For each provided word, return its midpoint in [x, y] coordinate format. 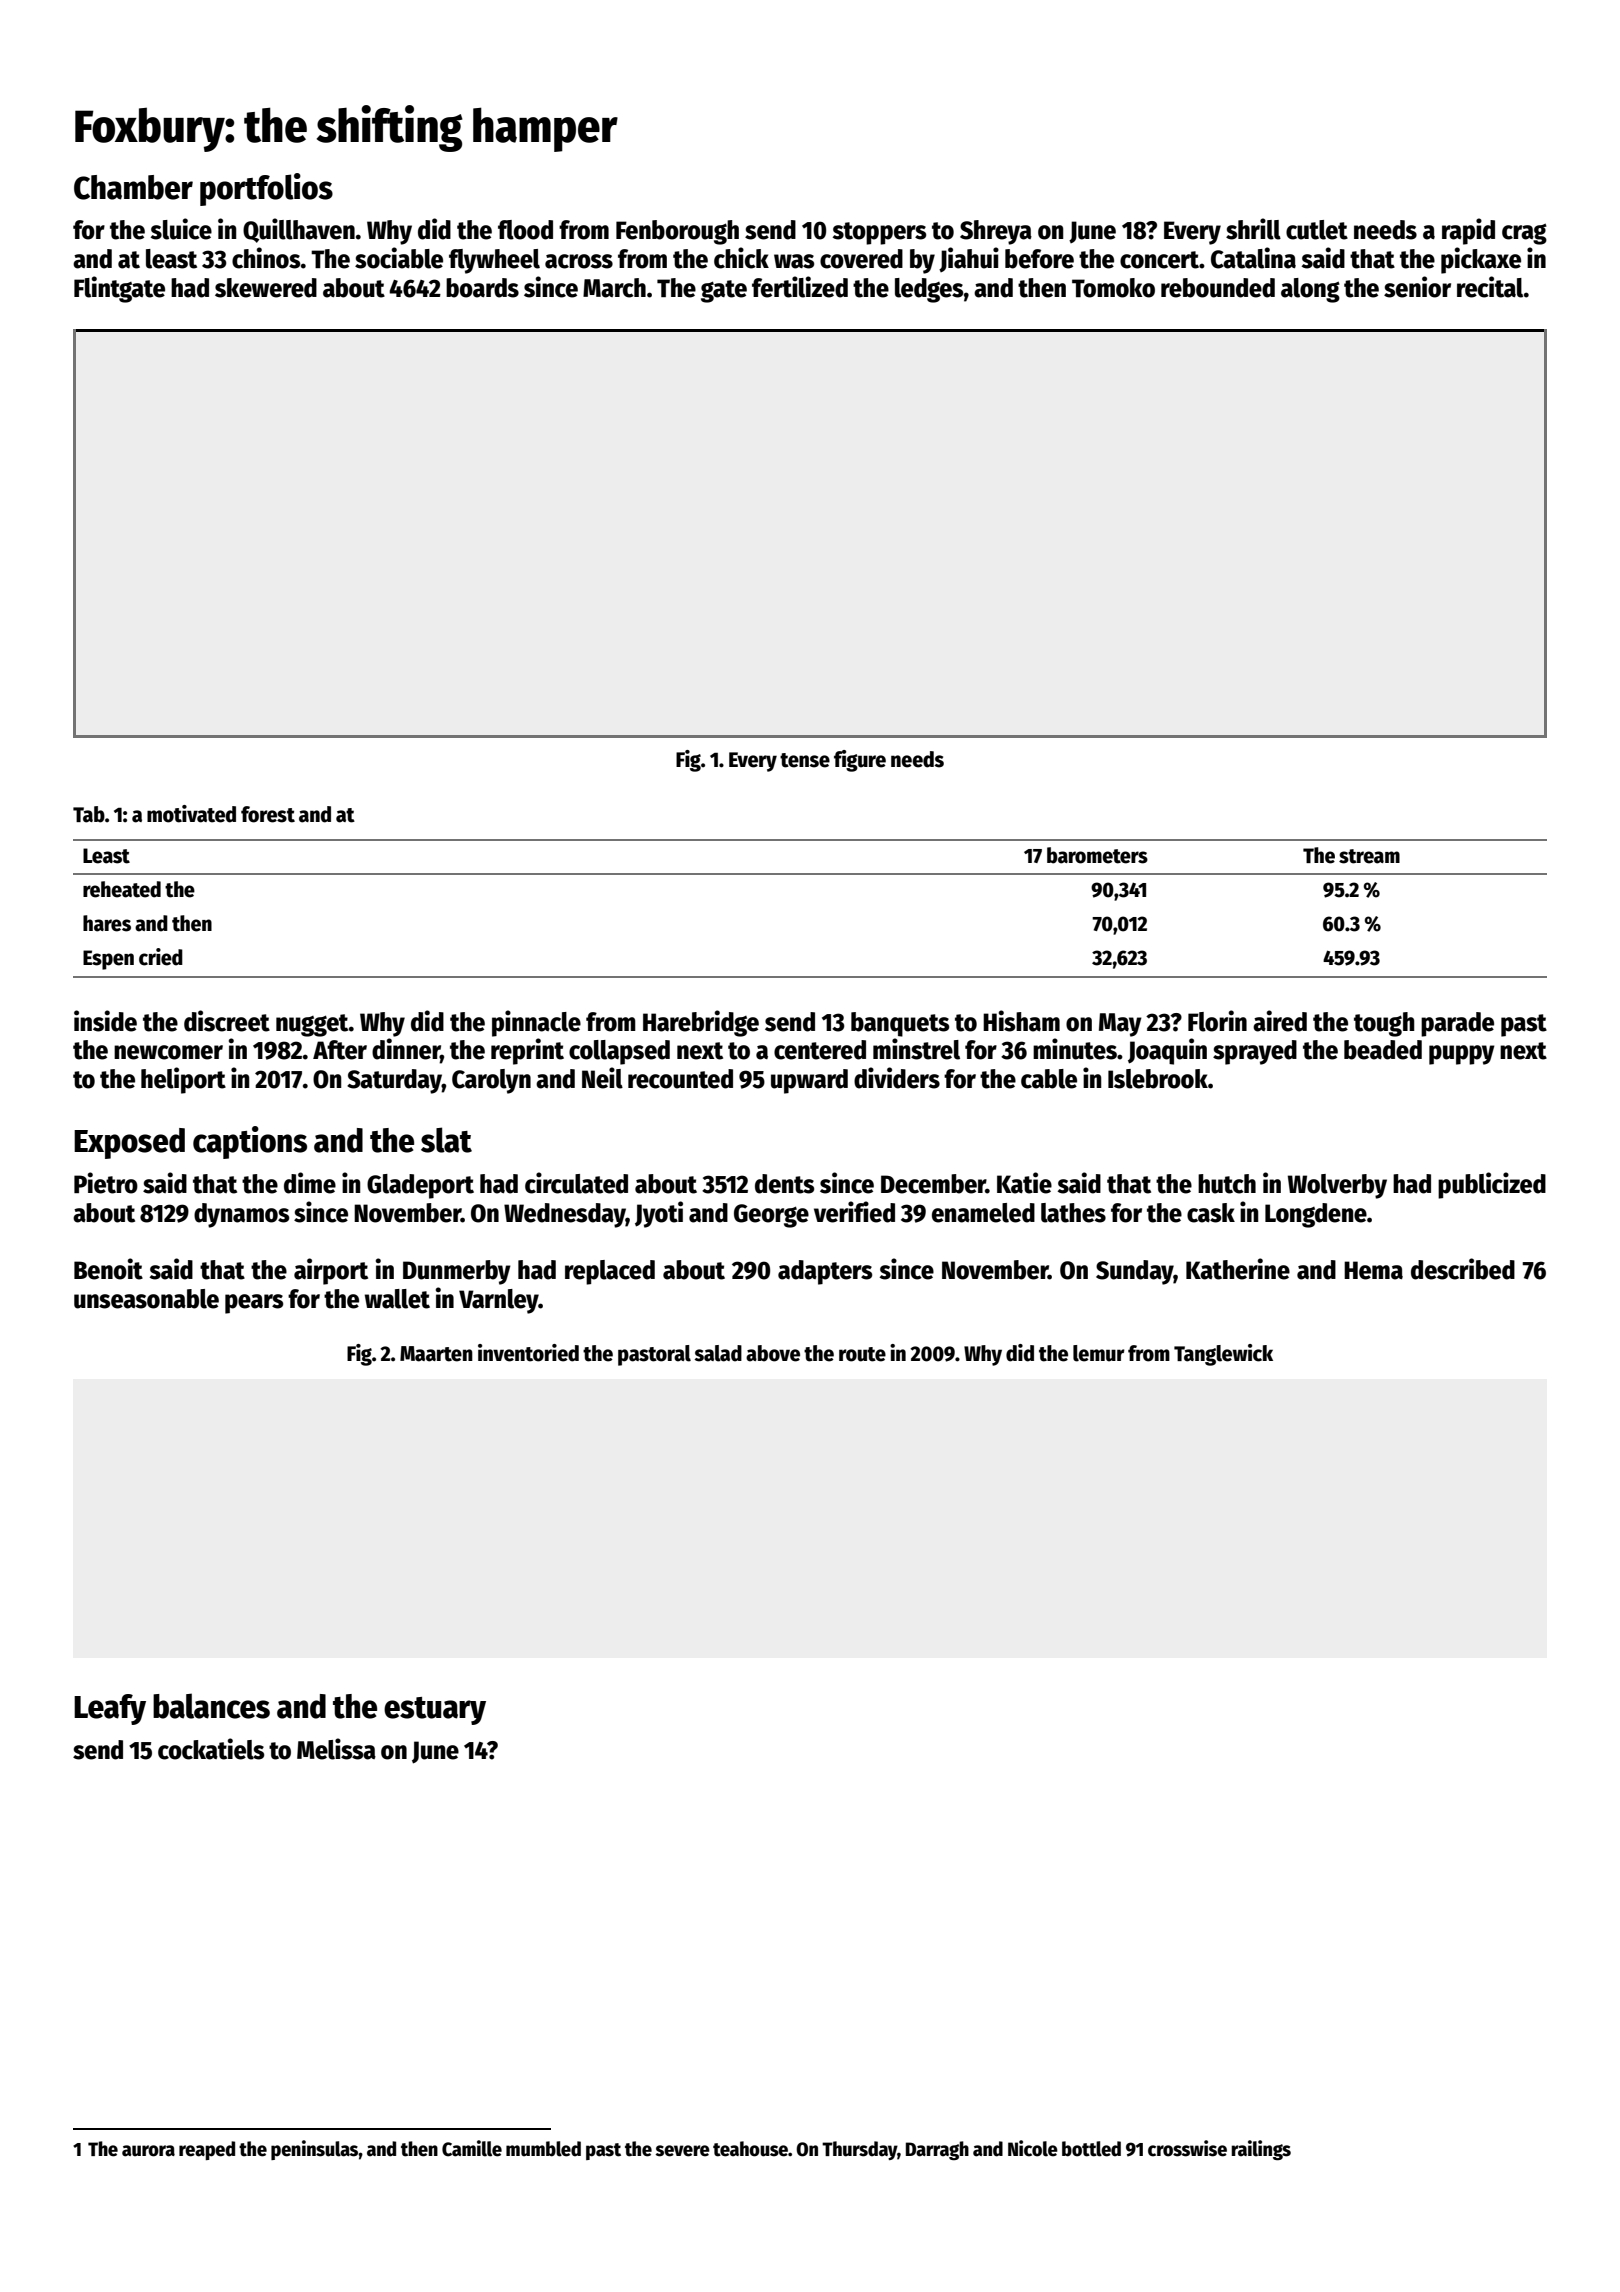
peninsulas [315, 2150]
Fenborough [677, 232]
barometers [1097, 855]
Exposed [129, 1143]
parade [1457, 1024]
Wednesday [565, 1215]
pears [254, 1304]
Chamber [133, 187]
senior [1417, 287]
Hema [1373, 1270]
